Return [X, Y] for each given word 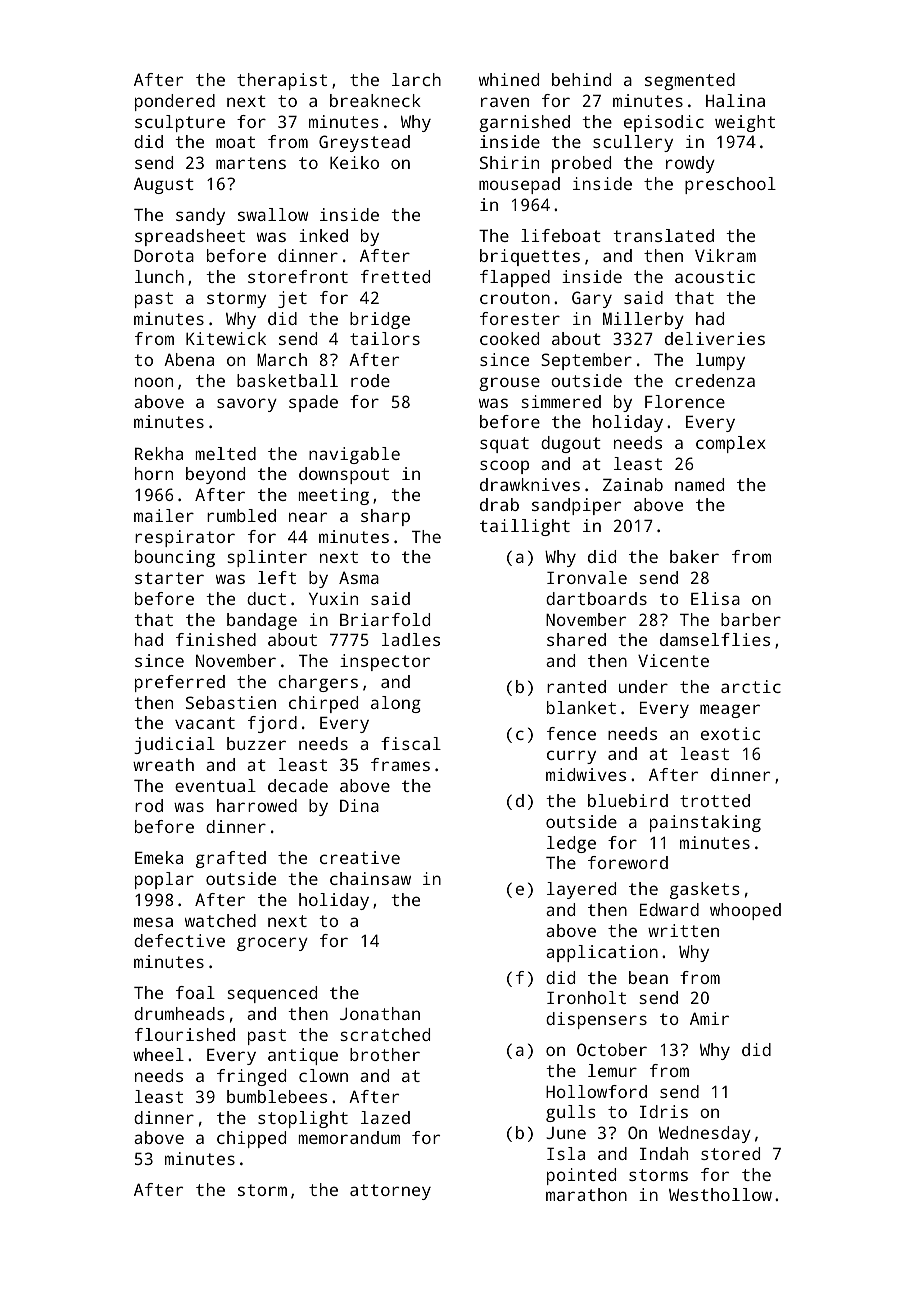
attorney [390, 1192]
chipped [251, 1139]
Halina [735, 100]
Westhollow [720, 1194]
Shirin [509, 162]
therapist [282, 81]
